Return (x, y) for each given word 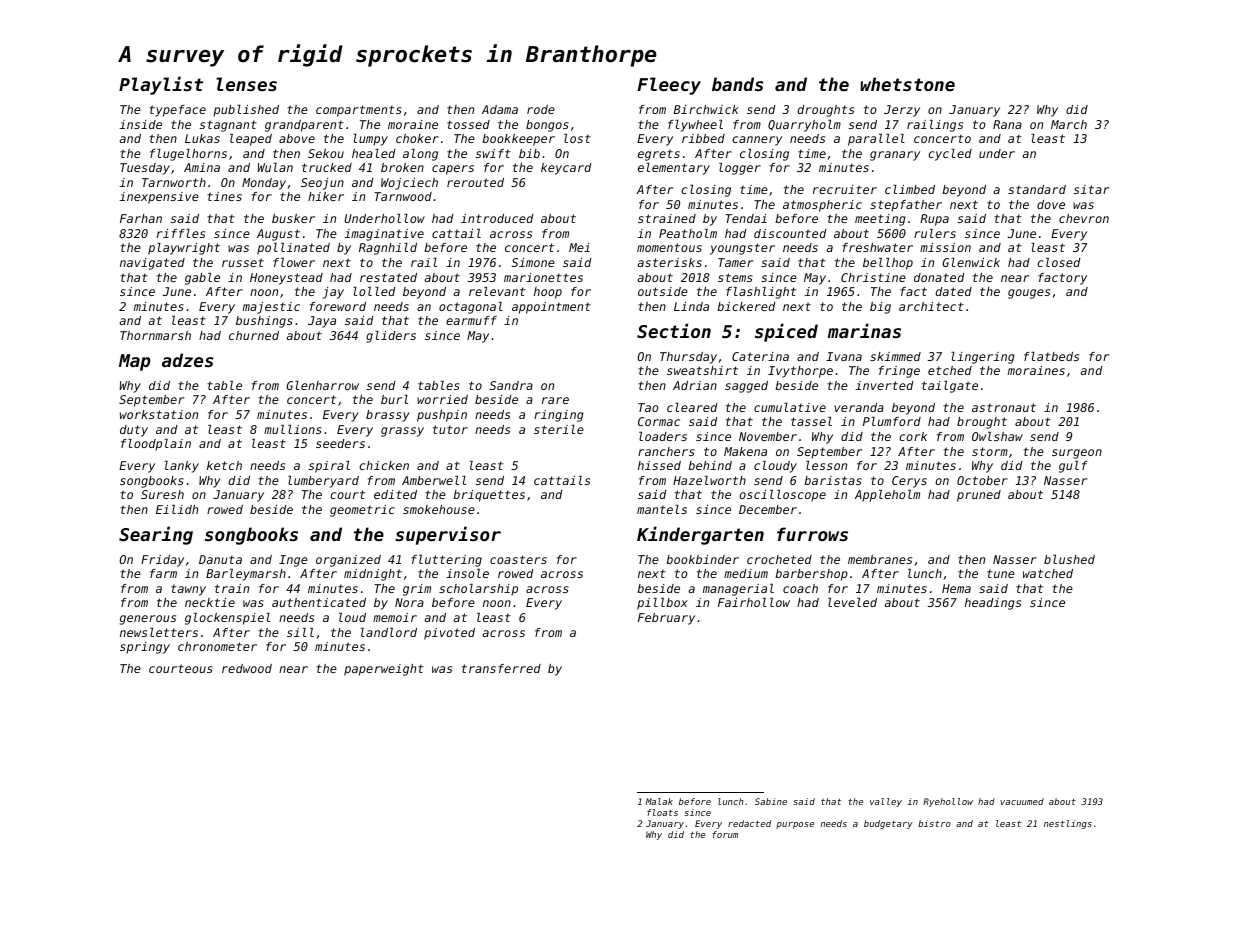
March (1069, 124)
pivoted (449, 634)
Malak (659, 801)
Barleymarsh (246, 575)
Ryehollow (948, 802)
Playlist (161, 85)
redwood (247, 668)
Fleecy (669, 86)
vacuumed (1022, 801)
